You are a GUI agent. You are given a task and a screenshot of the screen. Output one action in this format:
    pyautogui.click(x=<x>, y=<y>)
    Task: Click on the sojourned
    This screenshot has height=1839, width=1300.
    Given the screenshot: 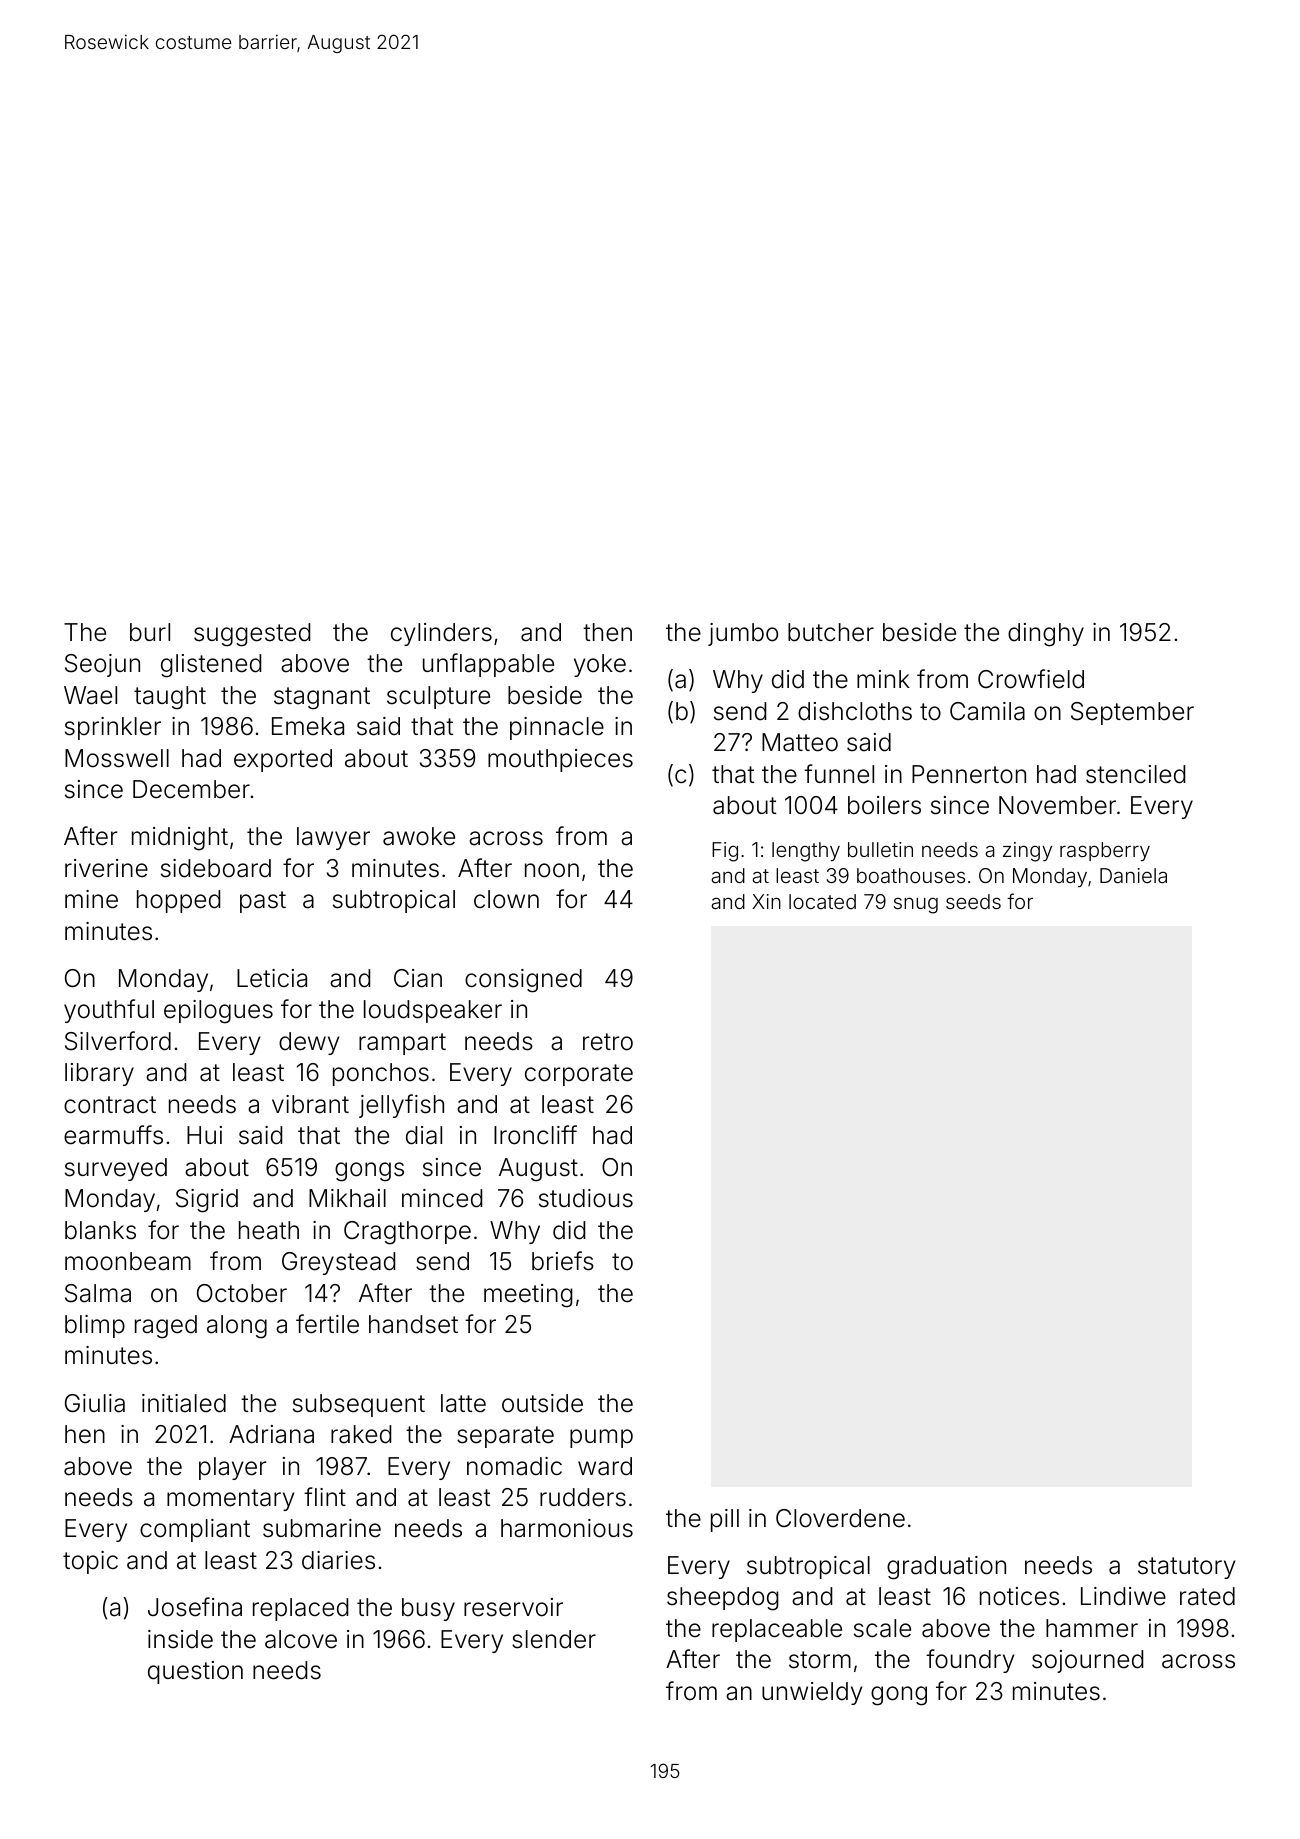 What is the action you would take?
    pyautogui.click(x=1087, y=1661)
